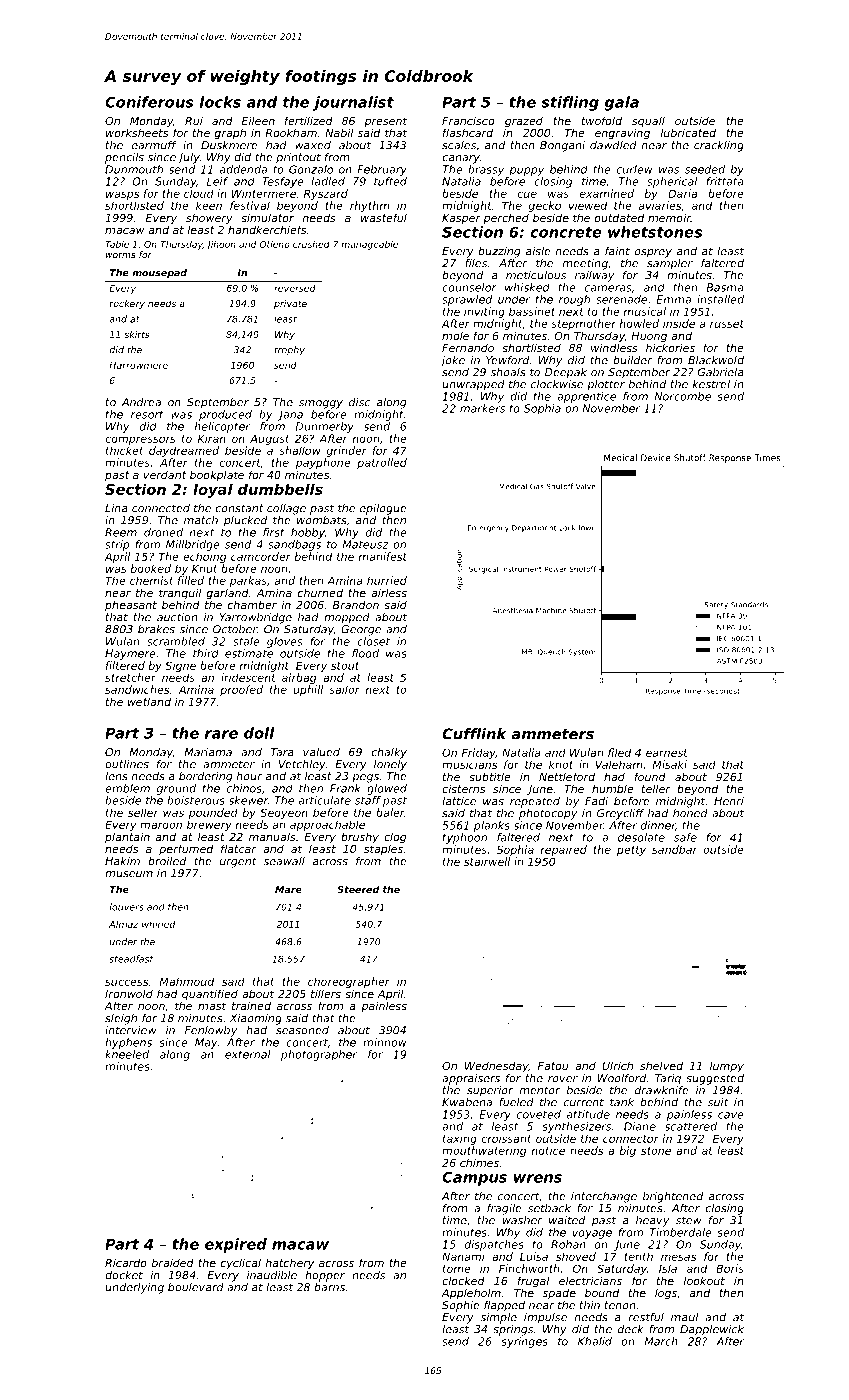  Describe the element at coordinates (661, 1065) in the document. I see `shelved` at that location.
